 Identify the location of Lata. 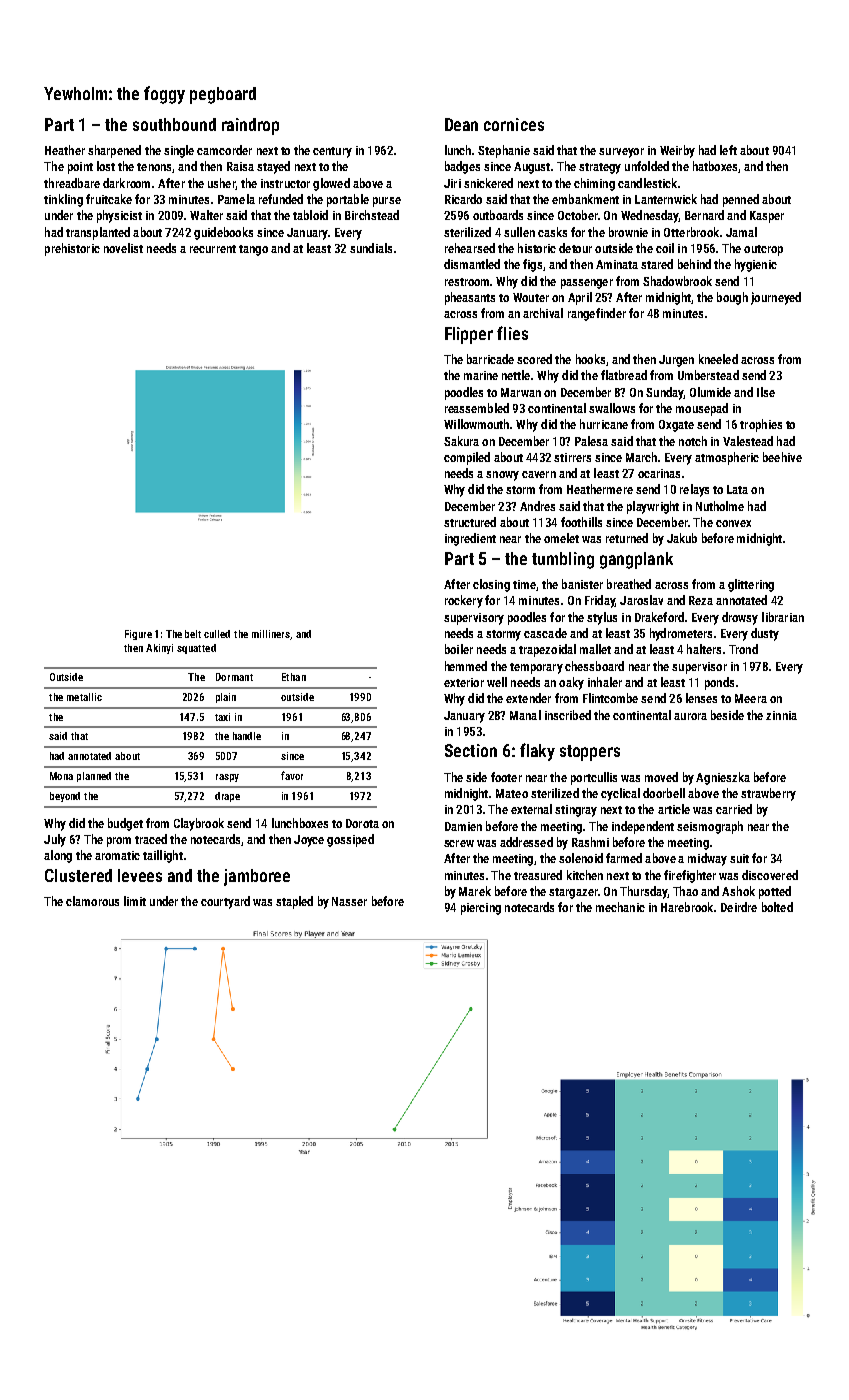
(737, 489).
